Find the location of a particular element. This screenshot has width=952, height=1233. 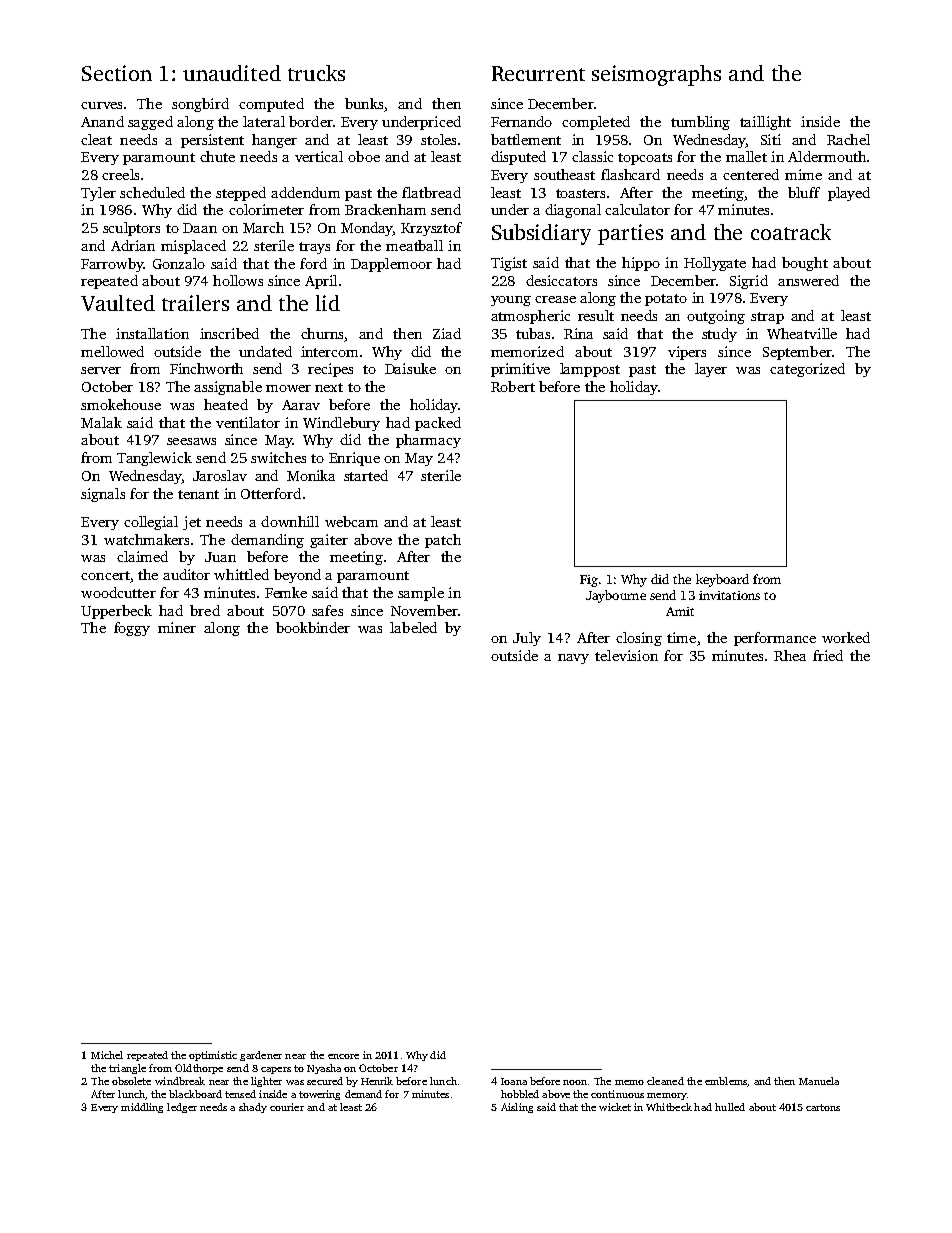

optimistic is located at coordinates (213, 1056).
